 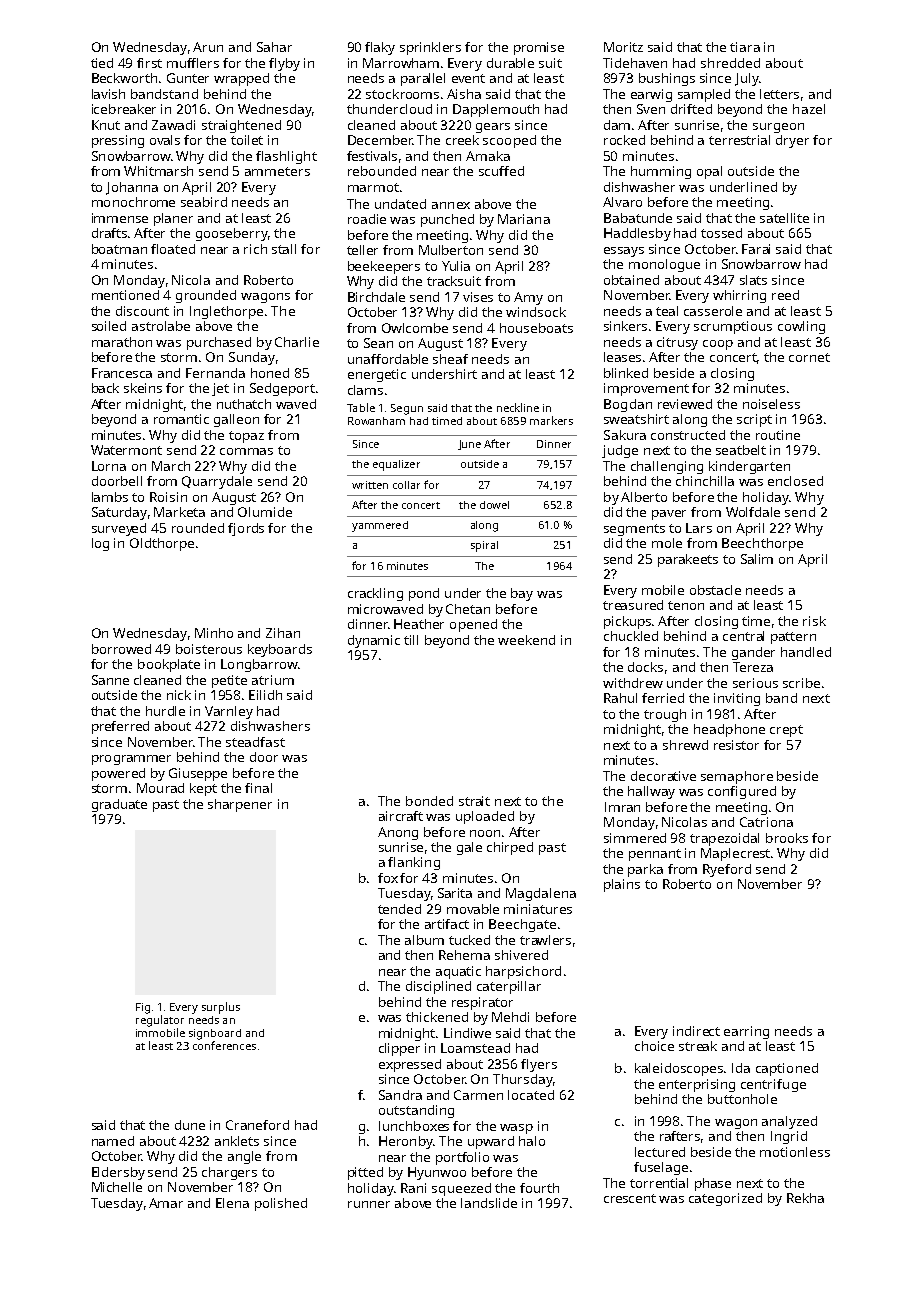 I want to click on Michelle, so click(x=117, y=1187).
